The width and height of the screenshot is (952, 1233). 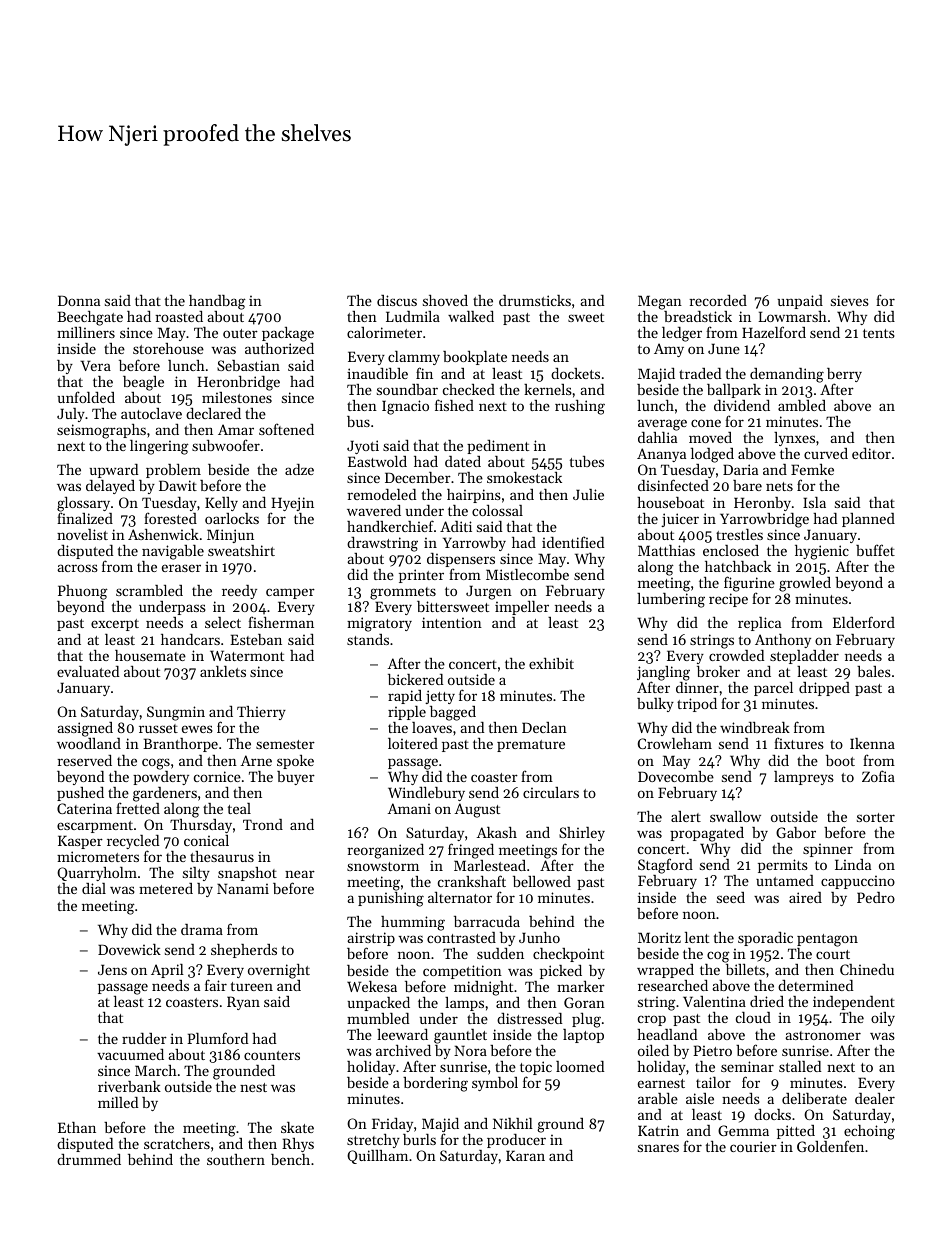 I want to click on disinfected, so click(x=673, y=485).
